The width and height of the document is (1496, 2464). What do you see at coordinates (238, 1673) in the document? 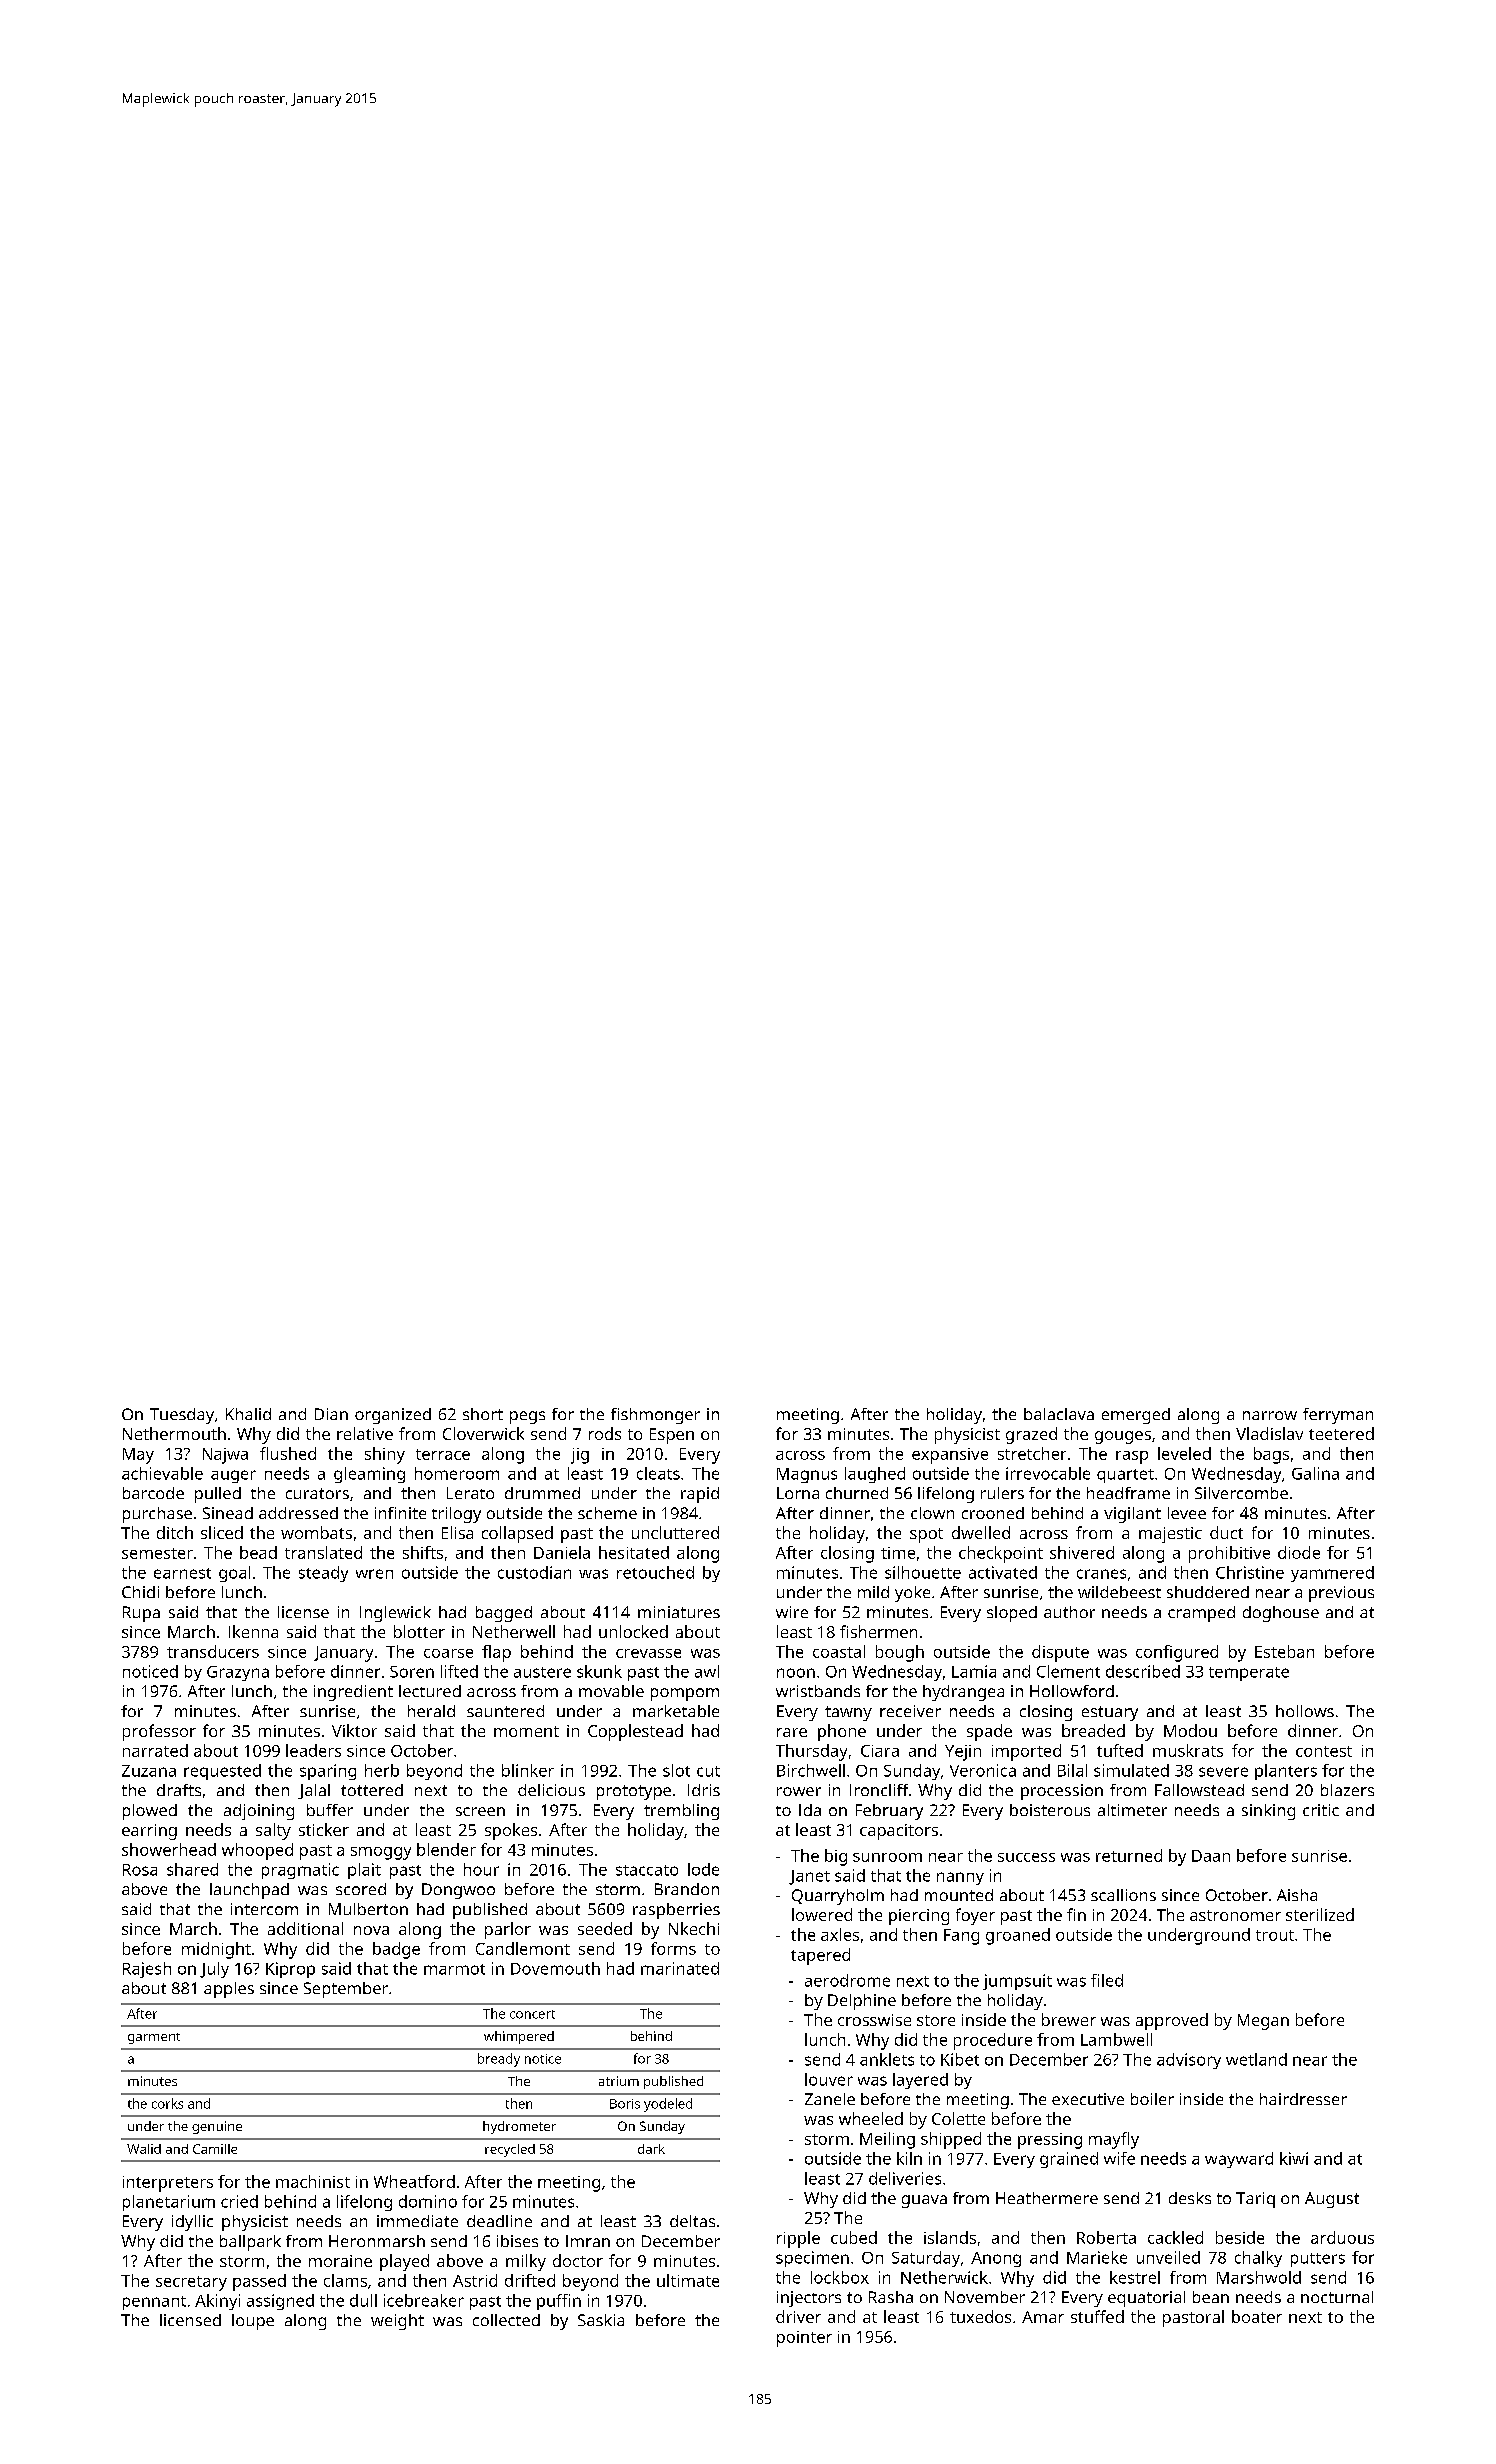
I see `Grazyna` at bounding box center [238, 1673].
